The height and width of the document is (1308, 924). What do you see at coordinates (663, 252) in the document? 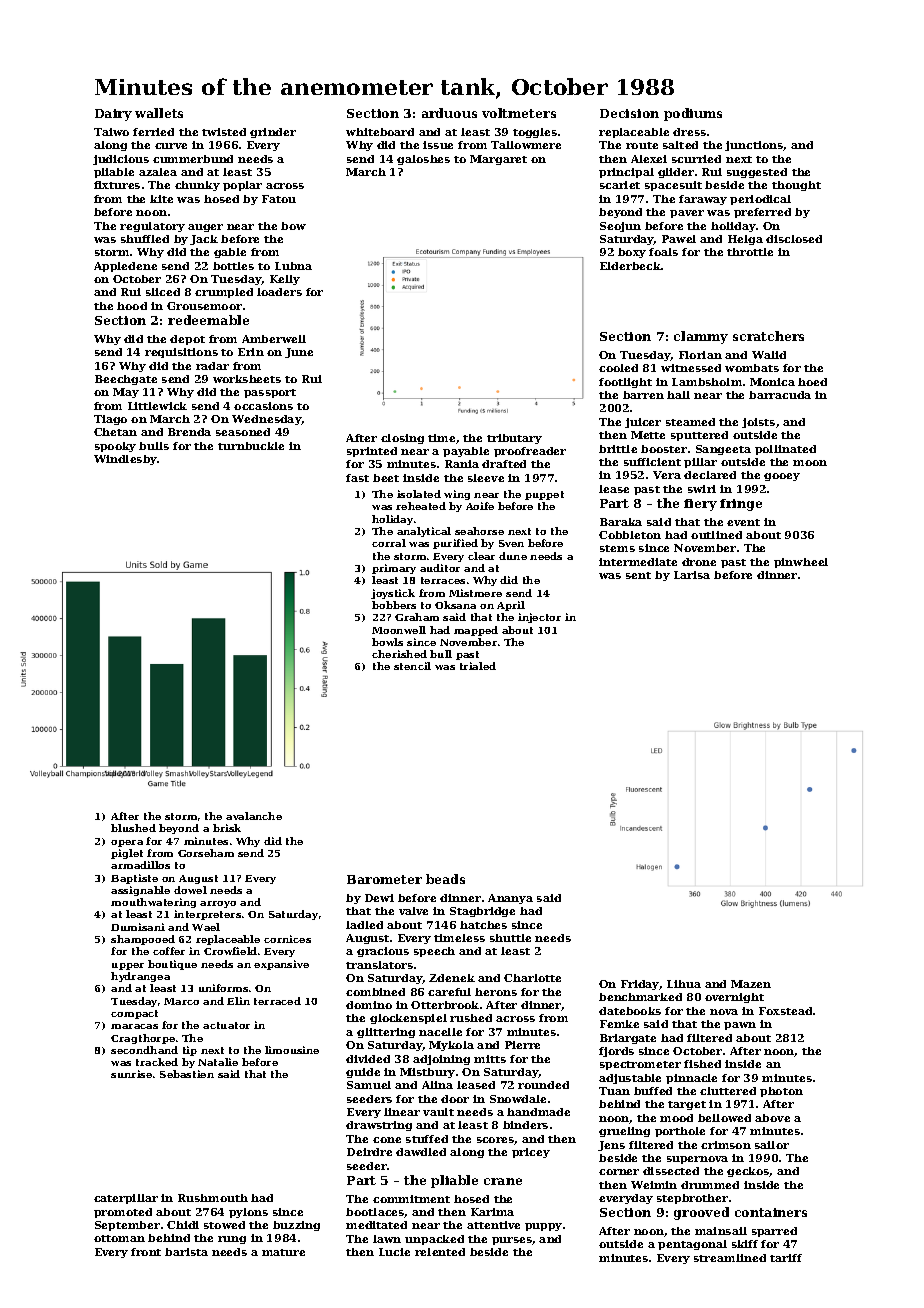
I see `foals` at bounding box center [663, 252].
